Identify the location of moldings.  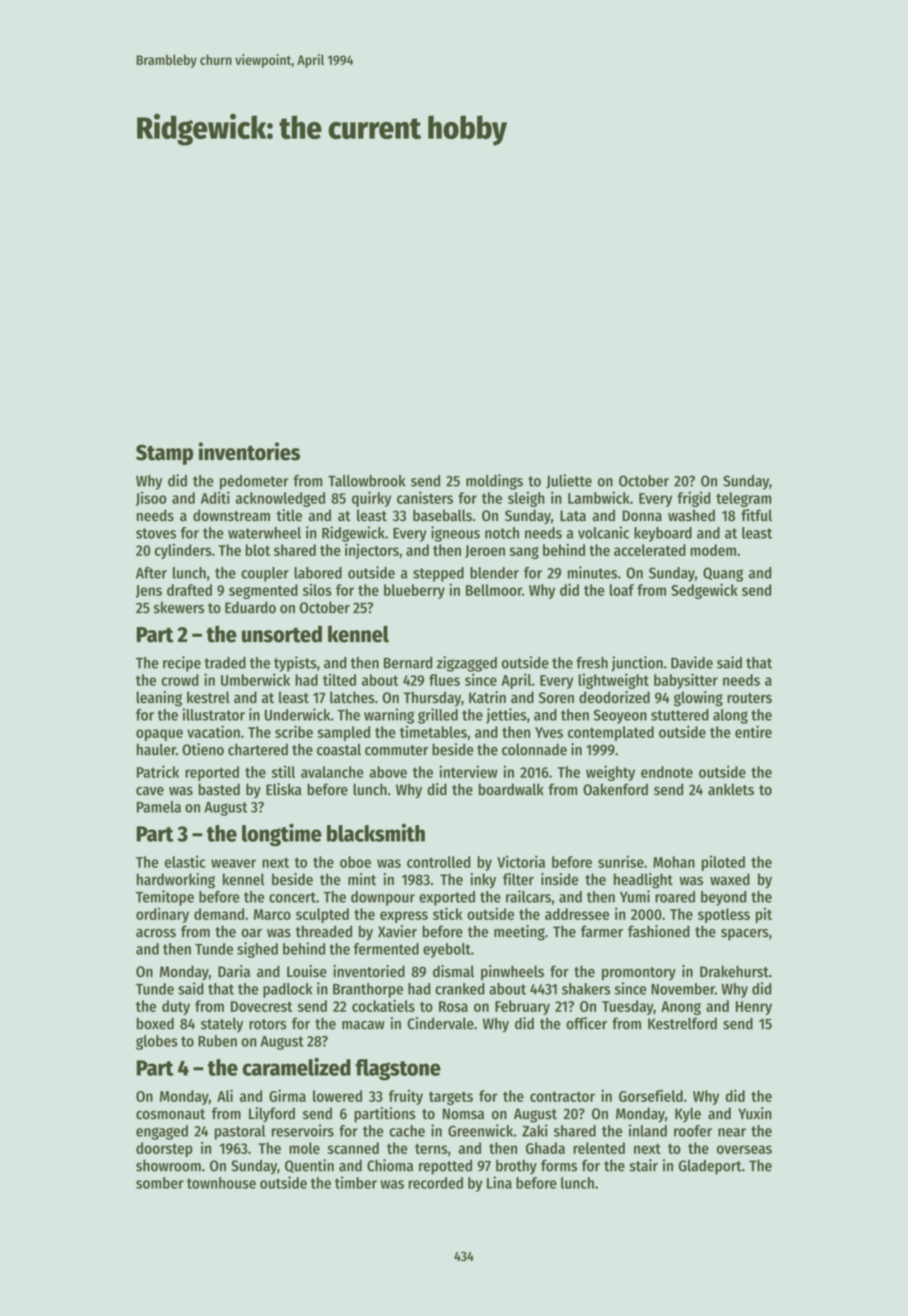
(494, 482).
